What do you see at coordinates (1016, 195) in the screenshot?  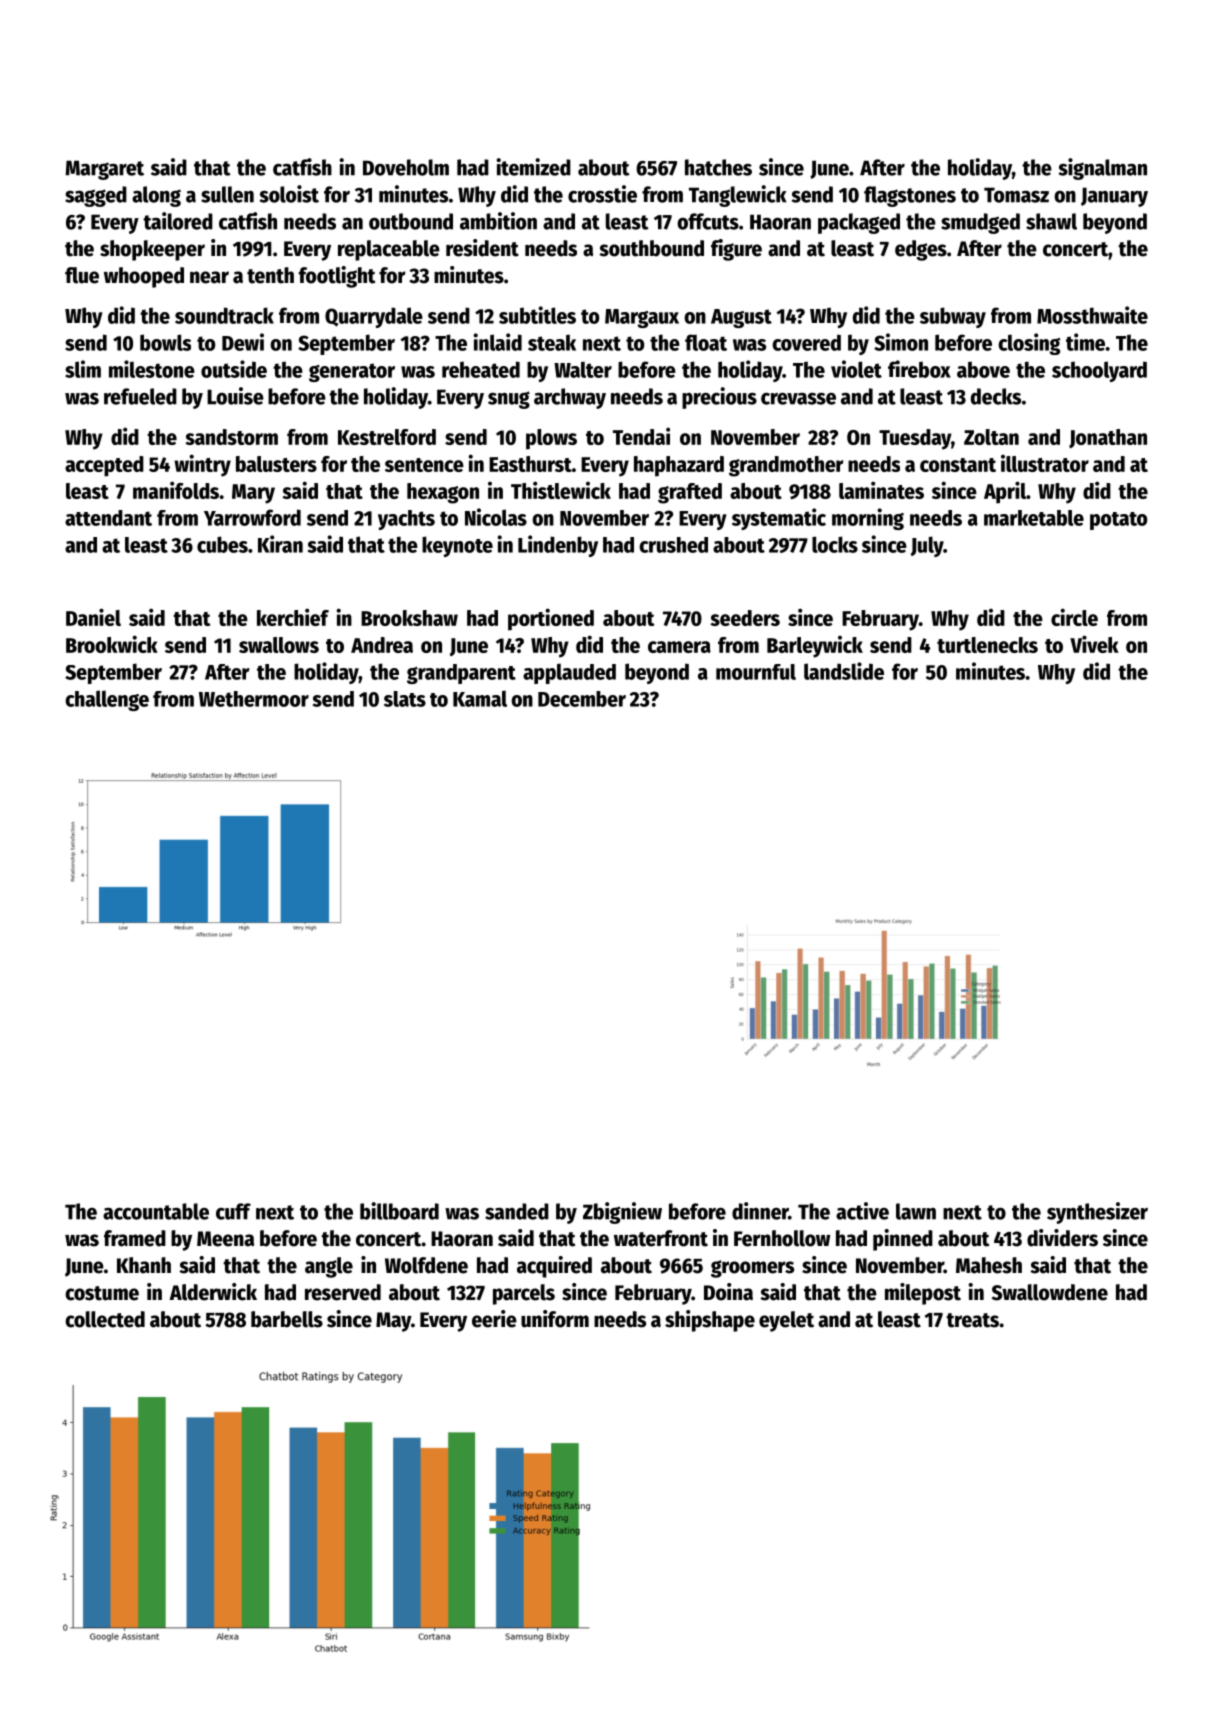 I see `Tomasz` at bounding box center [1016, 195].
